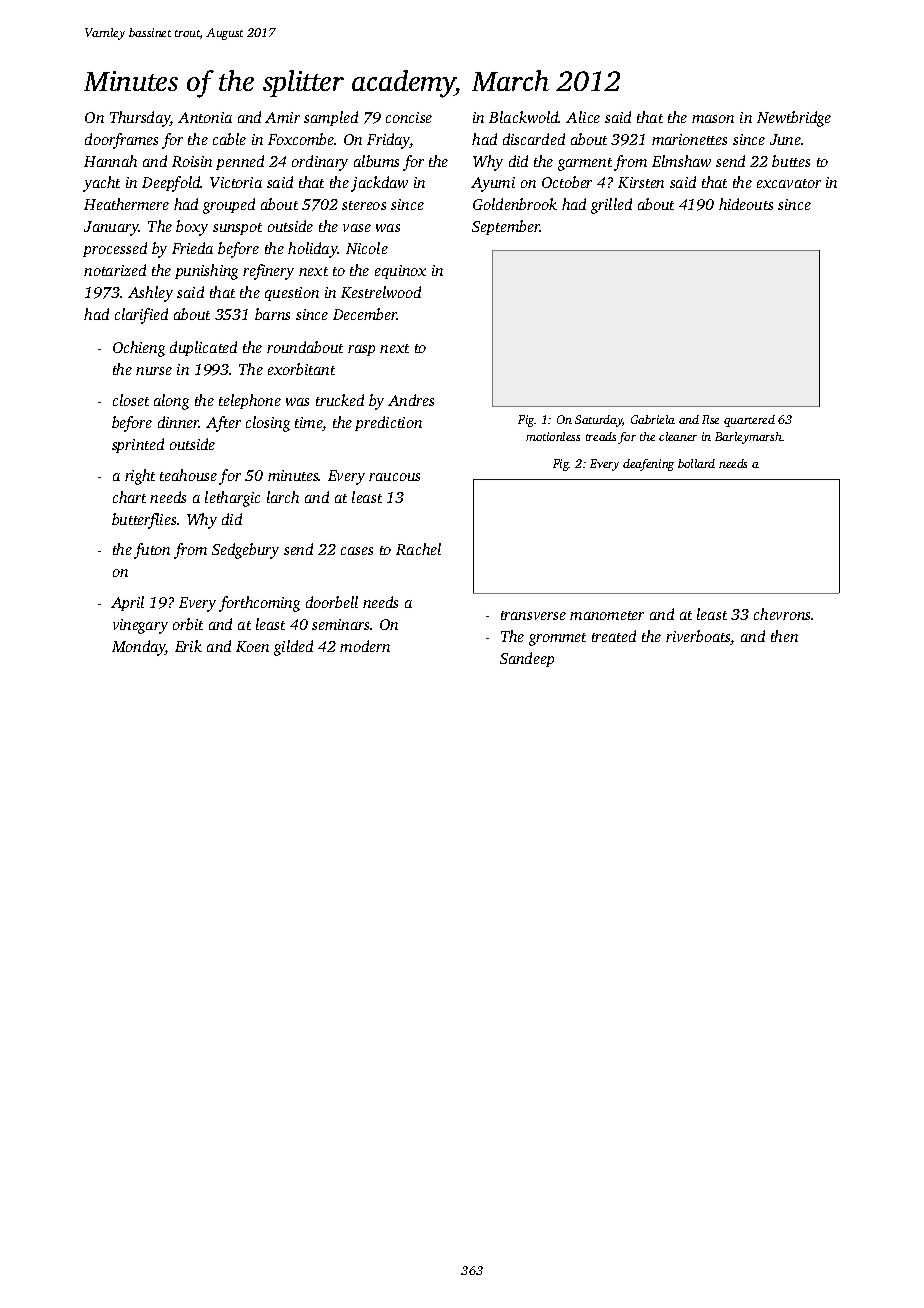  Describe the element at coordinates (237, 229) in the document. I see `sunspot` at that location.
